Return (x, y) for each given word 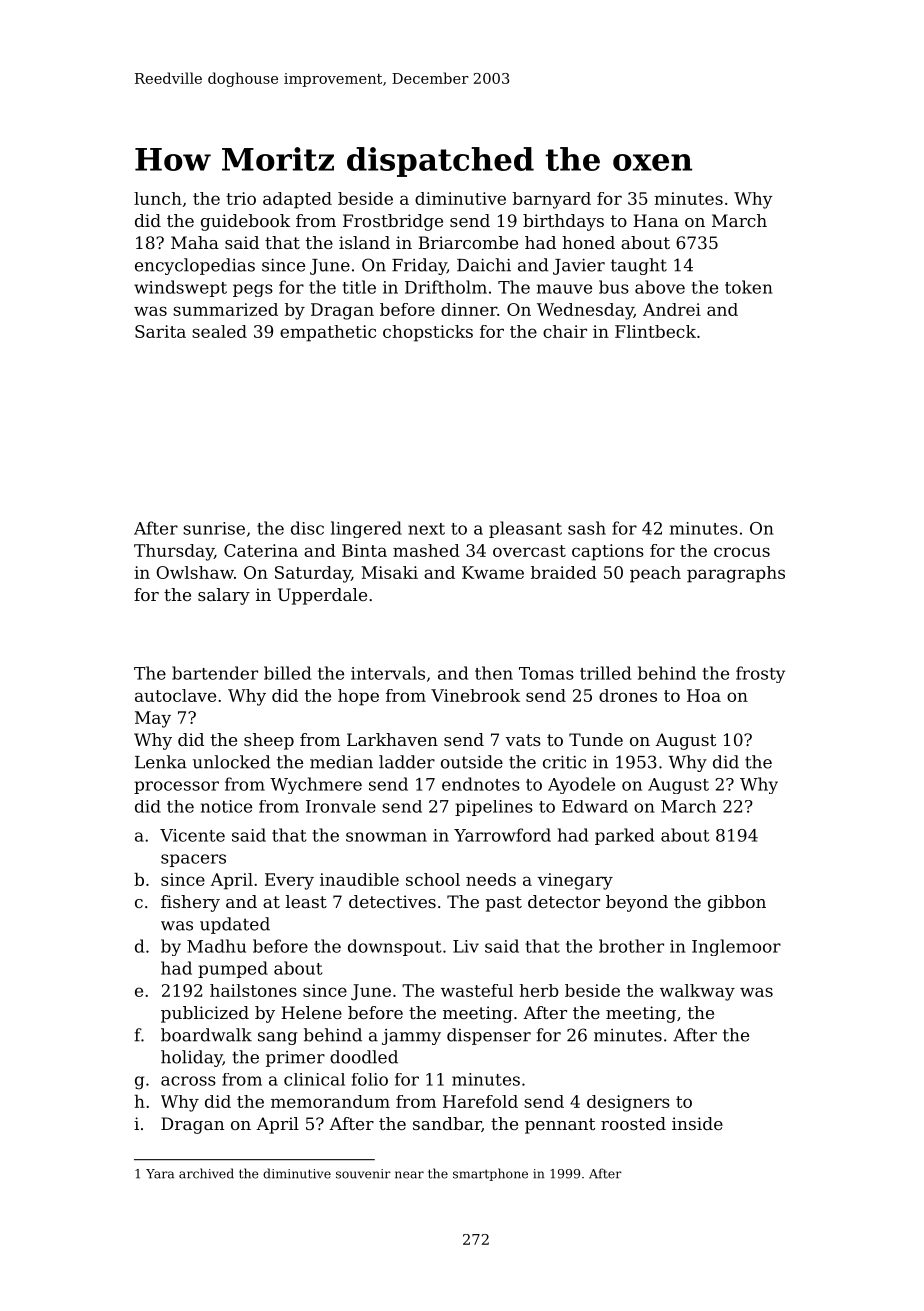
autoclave (175, 695)
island (364, 242)
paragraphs (736, 574)
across (188, 1081)
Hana (656, 220)
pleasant (525, 529)
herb (539, 990)
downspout (394, 947)
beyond (637, 903)
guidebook (245, 222)
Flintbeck (655, 331)
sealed (219, 331)
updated (235, 925)
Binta (364, 550)
